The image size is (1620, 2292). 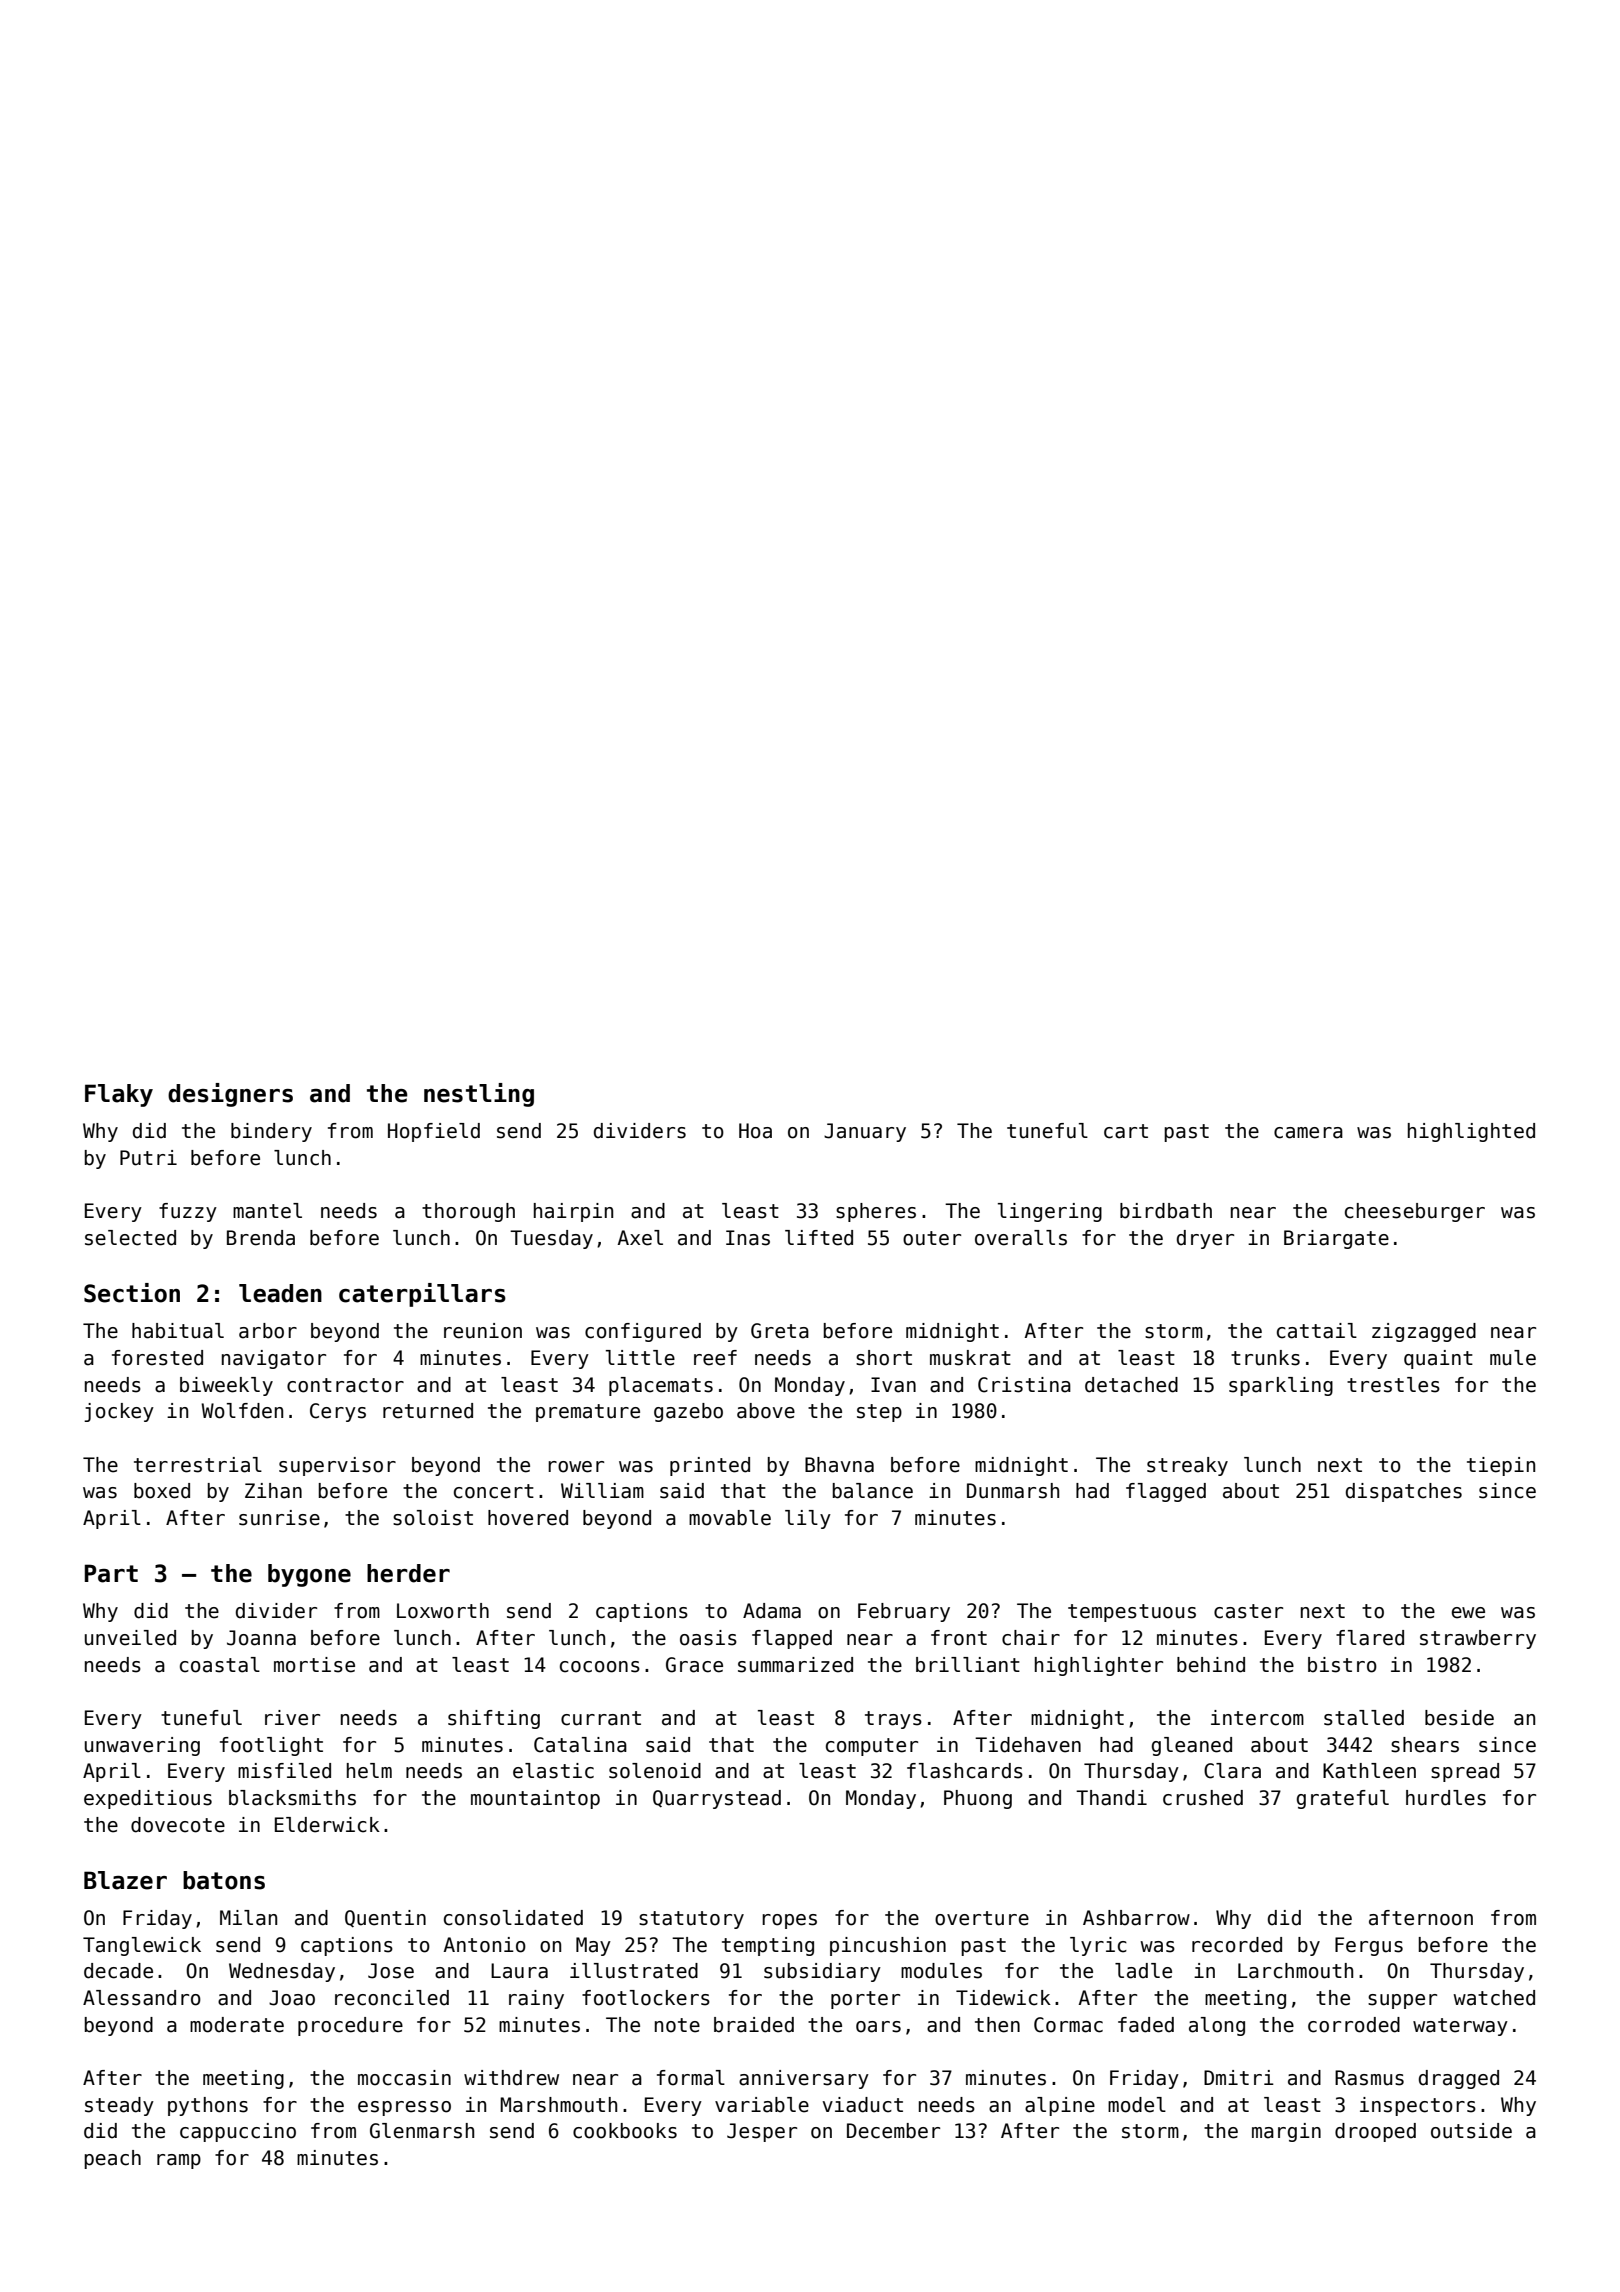 What do you see at coordinates (789, 1921) in the screenshot?
I see `ropes` at bounding box center [789, 1921].
